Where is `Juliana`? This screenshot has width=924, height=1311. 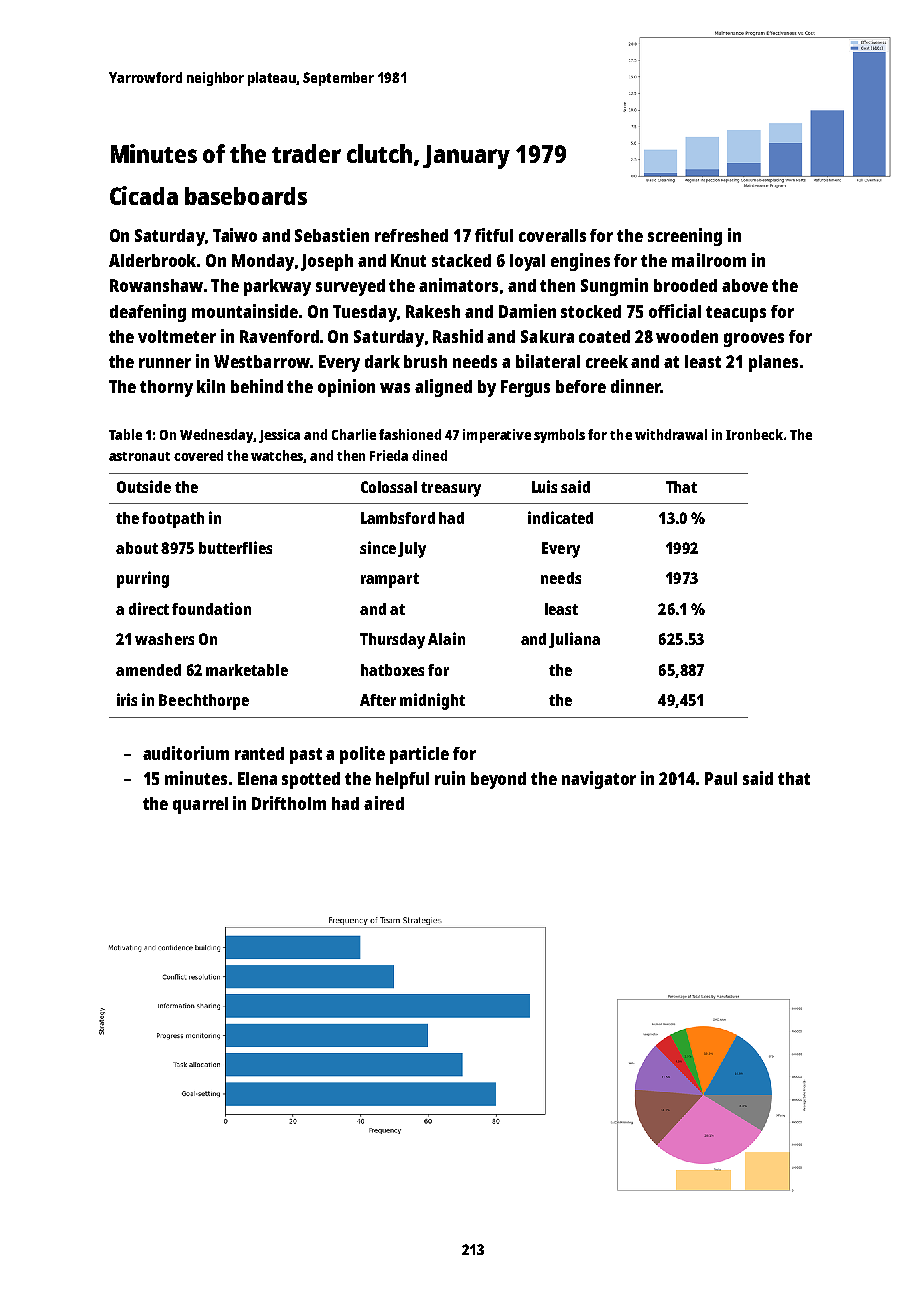 Juliana is located at coordinates (574, 640).
